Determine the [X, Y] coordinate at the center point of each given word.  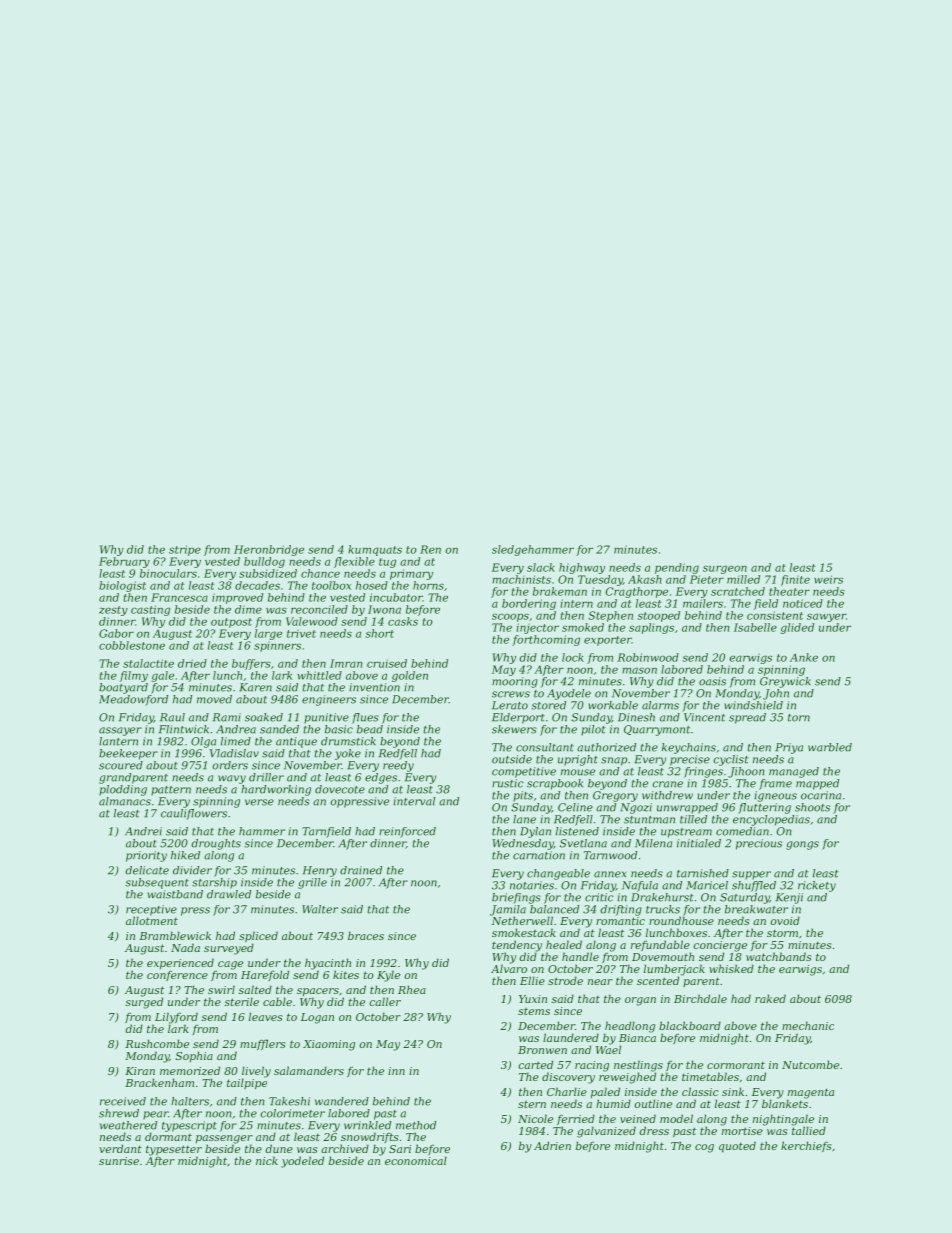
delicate [147, 870]
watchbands [779, 956]
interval [414, 801]
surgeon [725, 569]
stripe [185, 550]
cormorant [736, 1065]
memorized [190, 1070]
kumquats [375, 550]
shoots [812, 807]
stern [532, 1104]
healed [564, 944]
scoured [121, 765]
